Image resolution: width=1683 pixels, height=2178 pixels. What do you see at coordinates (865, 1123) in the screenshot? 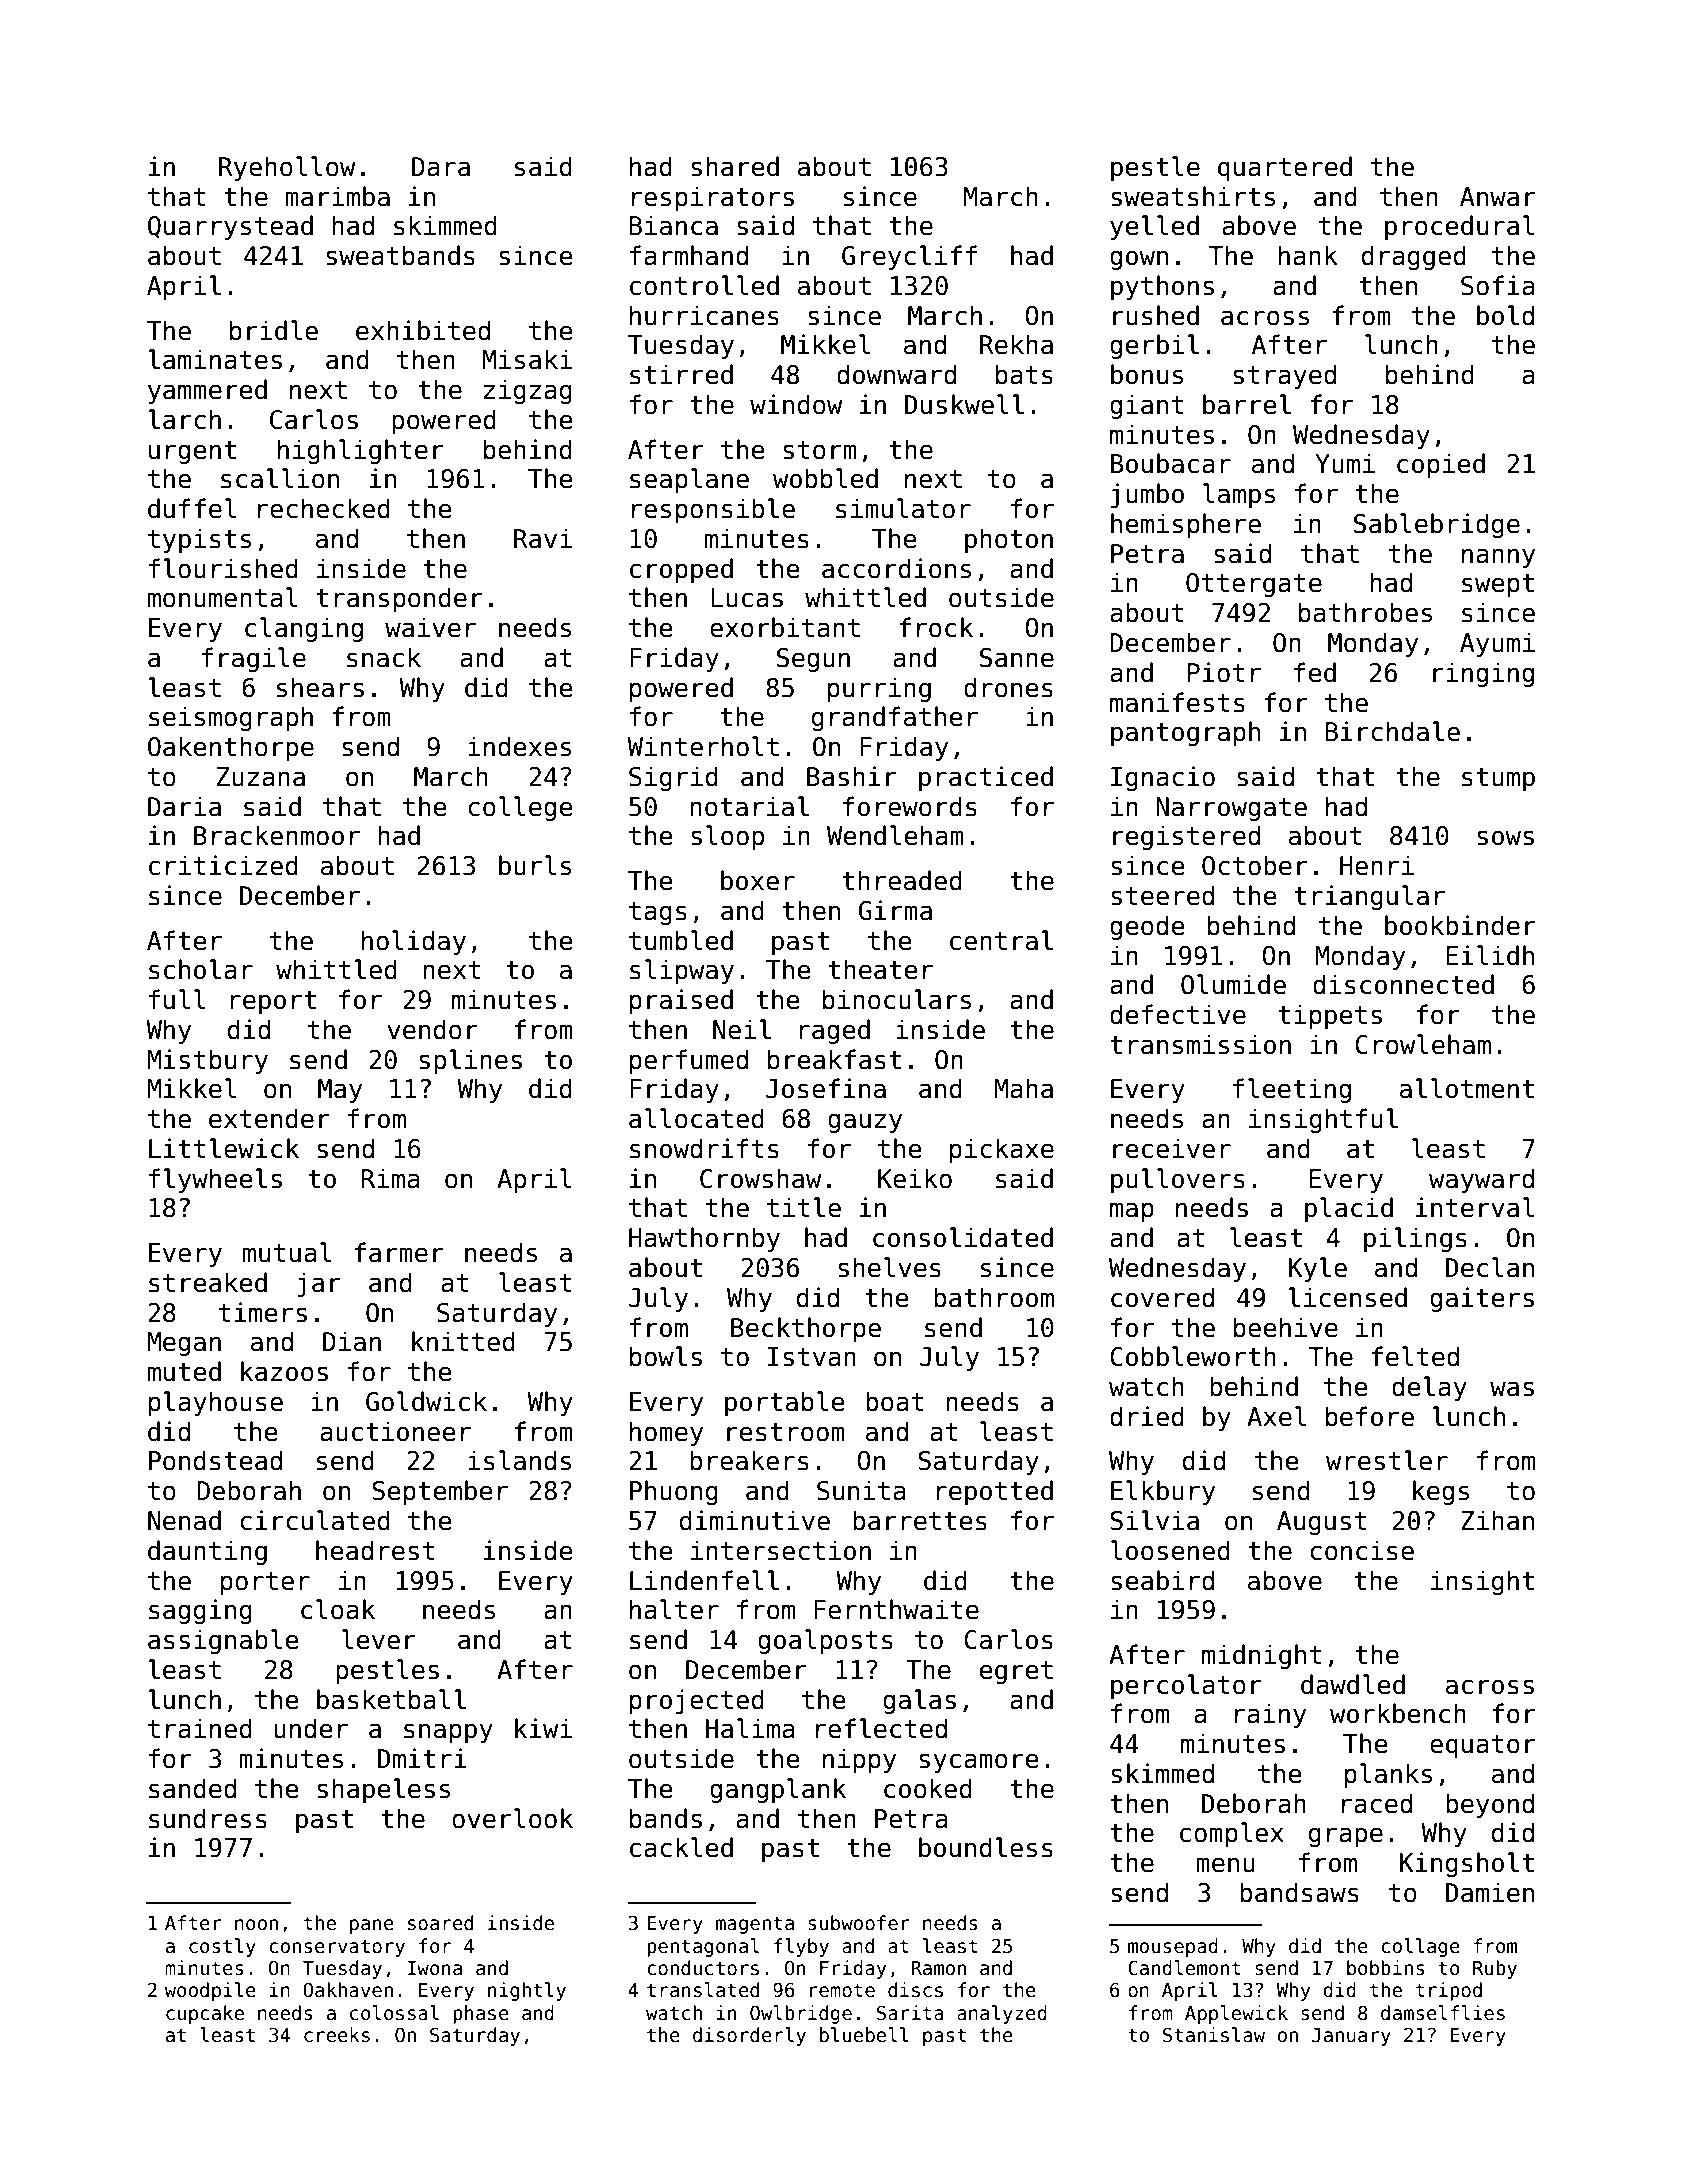
I see `gauzy` at bounding box center [865, 1123].
